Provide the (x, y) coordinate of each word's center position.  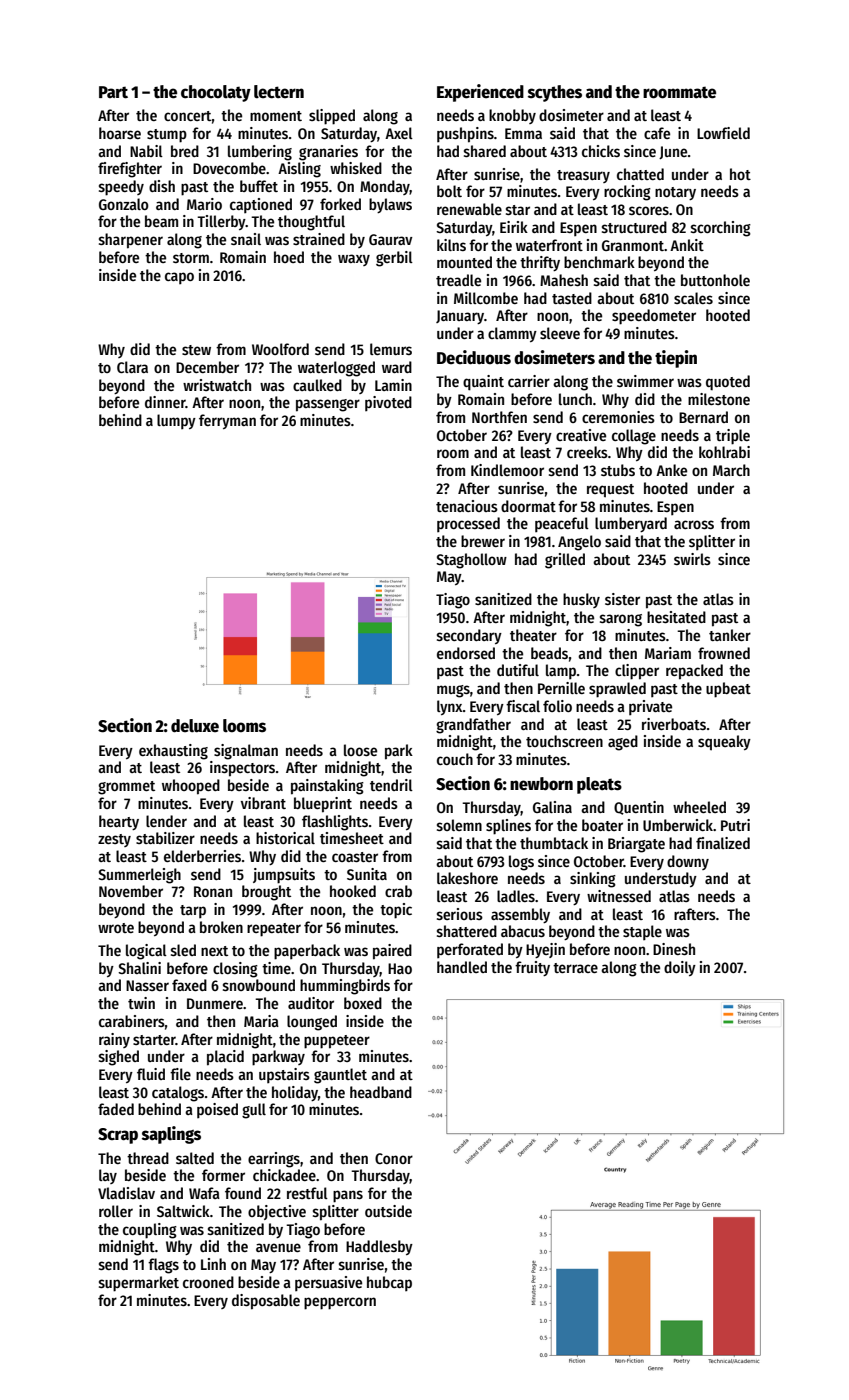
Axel (399, 133)
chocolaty (216, 93)
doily (680, 968)
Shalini (139, 968)
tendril (391, 785)
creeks (587, 452)
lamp (561, 671)
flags (163, 1266)
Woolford (280, 349)
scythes (555, 93)
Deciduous (474, 357)
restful (307, 1193)
